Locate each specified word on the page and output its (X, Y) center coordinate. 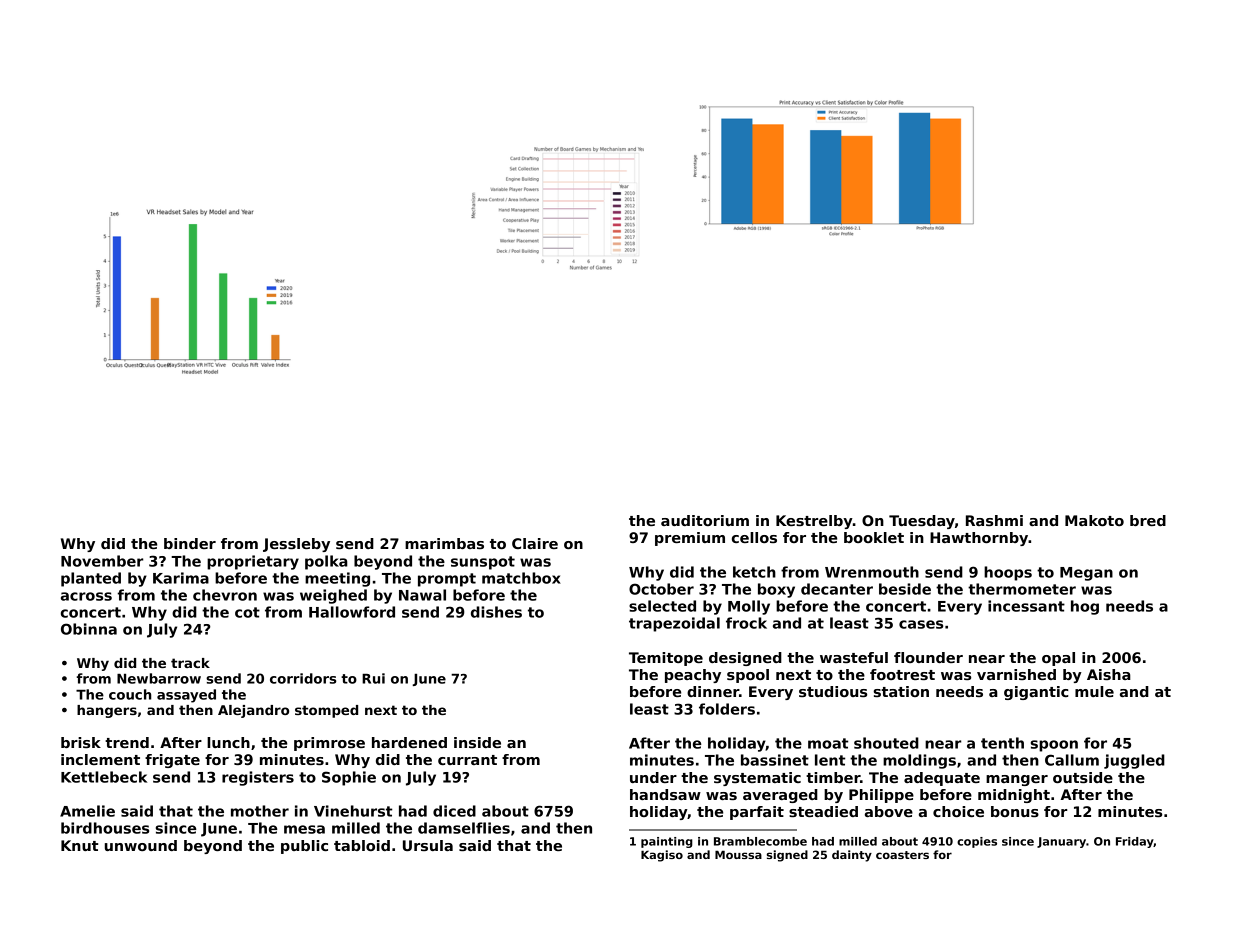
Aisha (1109, 674)
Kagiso (662, 856)
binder (190, 543)
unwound (141, 845)
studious (833, 691)
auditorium (705, 520)
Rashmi (994, 520)
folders (727, 709)
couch (130, 694)
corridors (303, 678)
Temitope (666, 659)
